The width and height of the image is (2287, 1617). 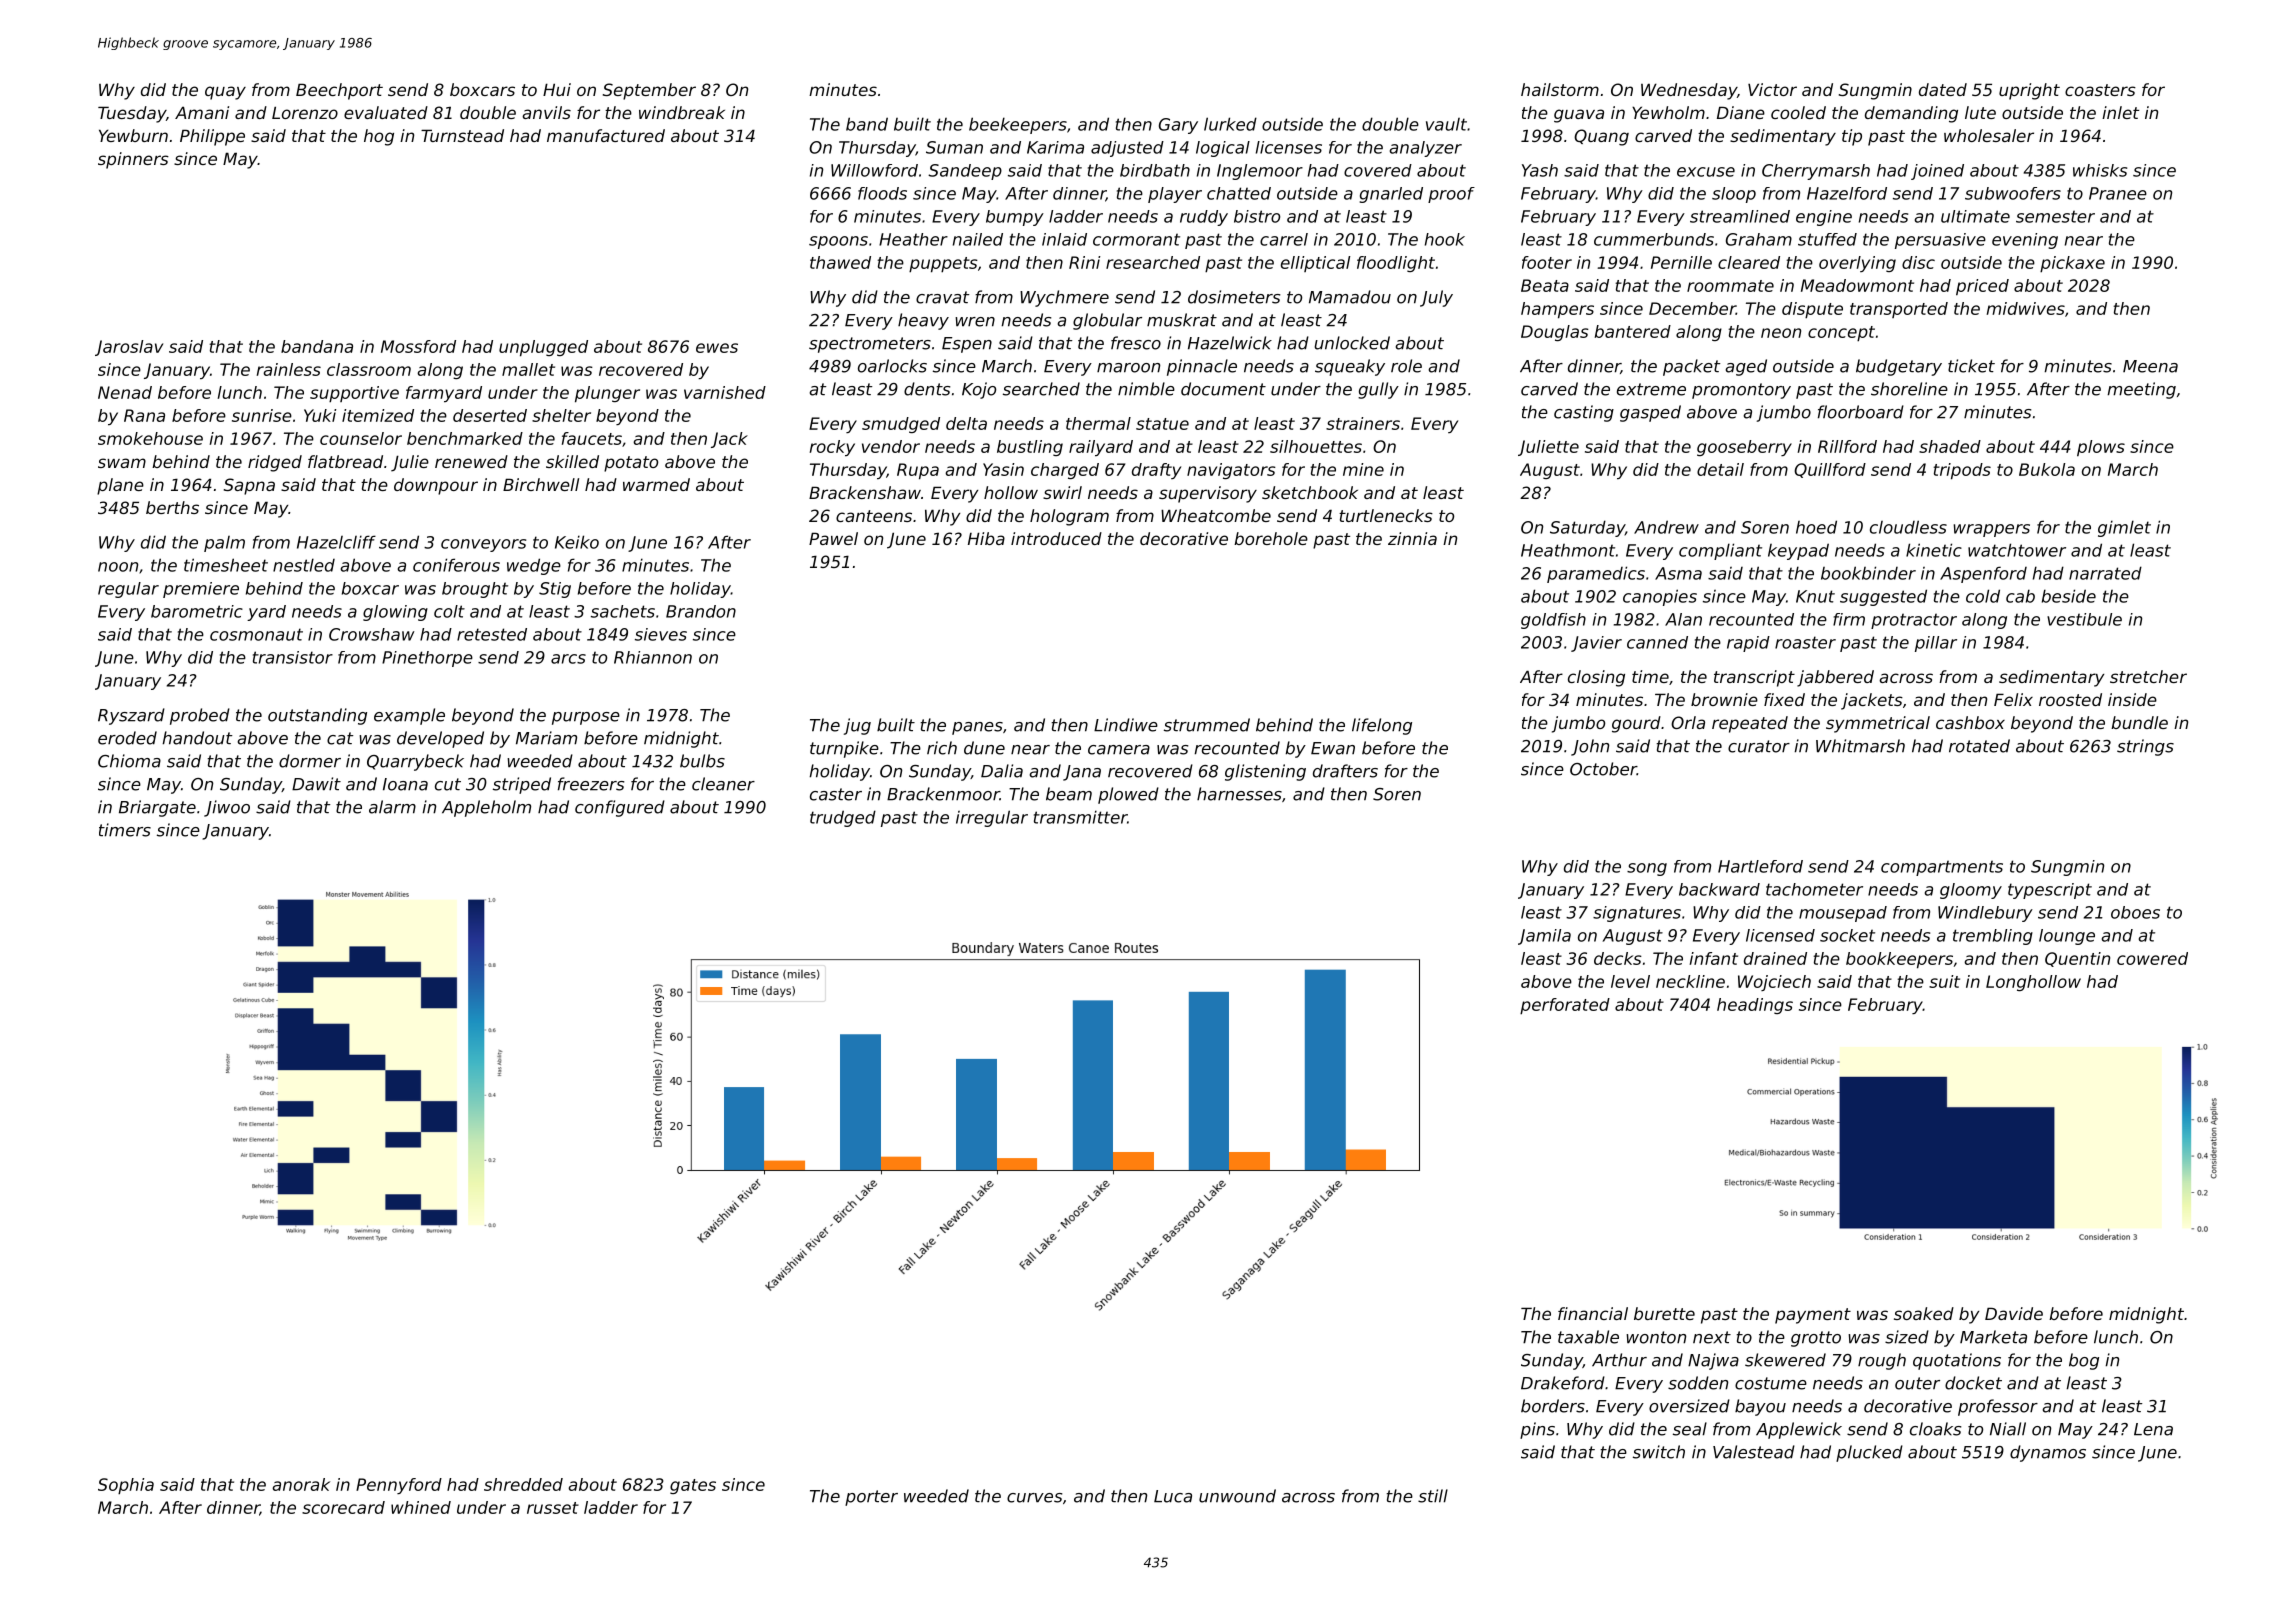 I want to click on Applewick, so click(x=1799, y=1430).
